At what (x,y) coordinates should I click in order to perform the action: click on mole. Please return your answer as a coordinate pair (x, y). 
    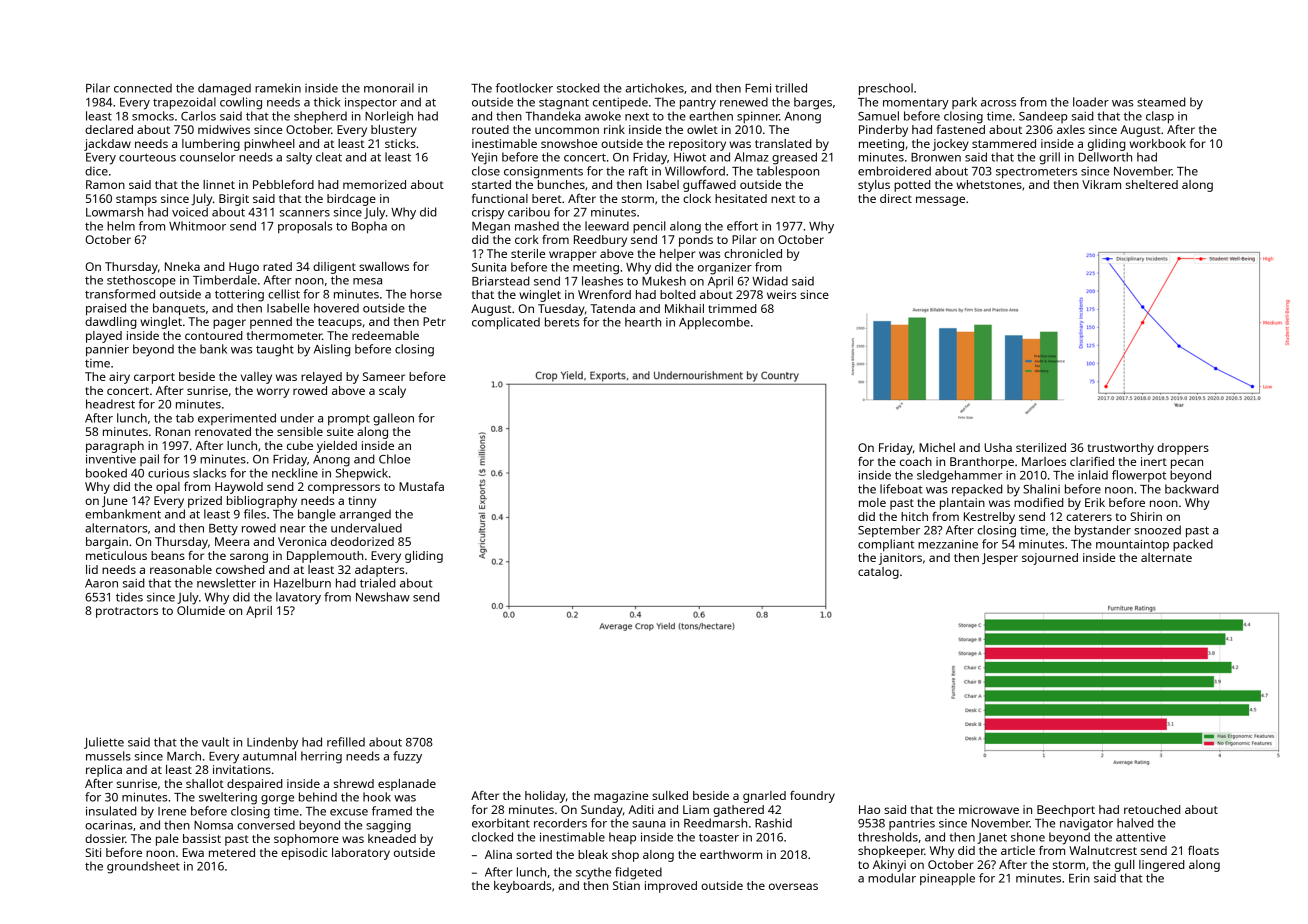
    Looking at the image, I should click on (872, 502).
